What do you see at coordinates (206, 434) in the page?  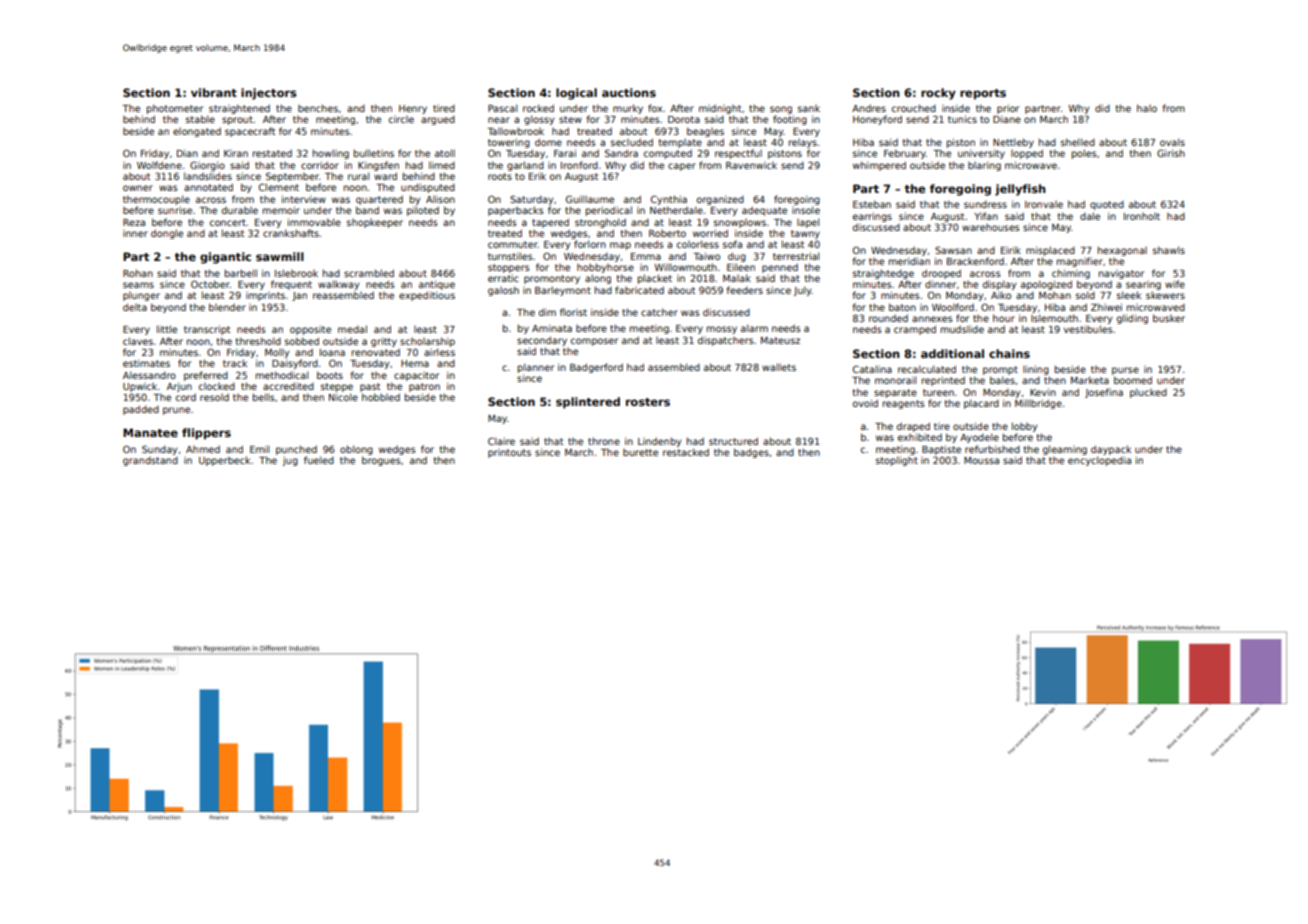 I see `flippers` at bounding box center [206, 434].
